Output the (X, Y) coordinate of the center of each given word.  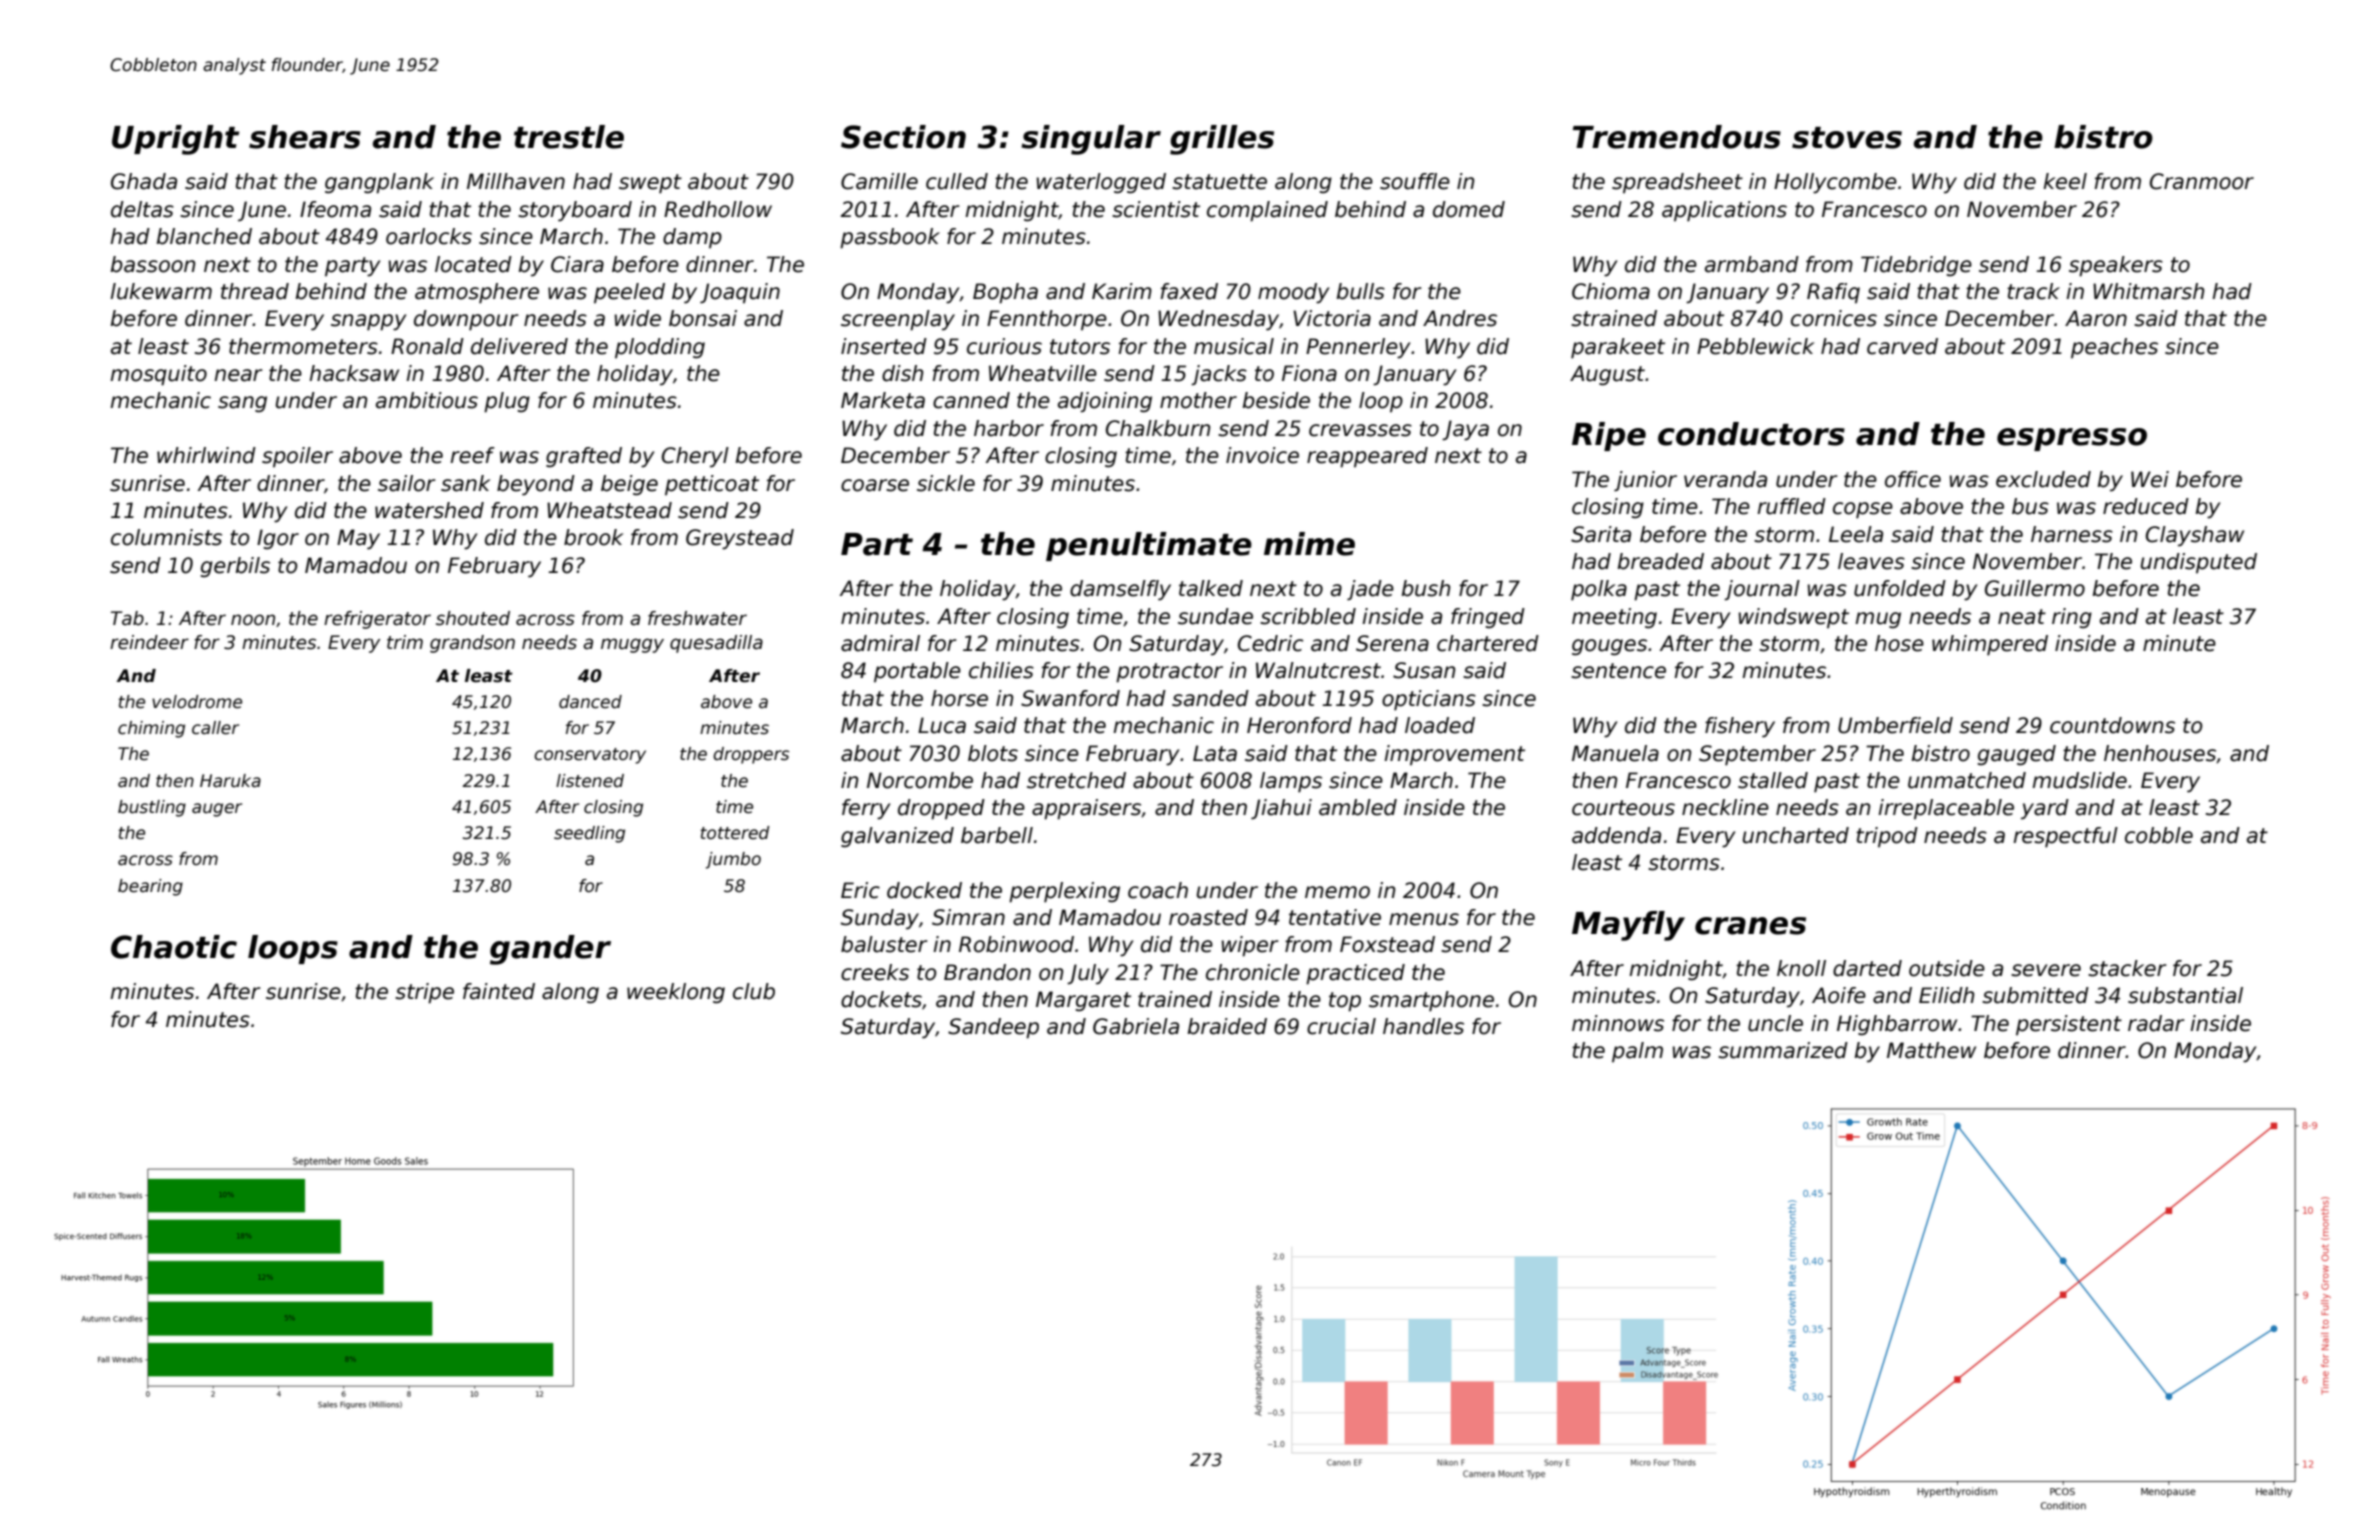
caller (215, 728)
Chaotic (174, 947)
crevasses (1360, 430)
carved (1902, 346)
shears (305, 137)
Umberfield (1895, 725)
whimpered (1990, 645)
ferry (866, 809)
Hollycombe (1835, 183)
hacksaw (354, 373)
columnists (166, 537)
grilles (1222, 140)
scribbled (1308, 616)
